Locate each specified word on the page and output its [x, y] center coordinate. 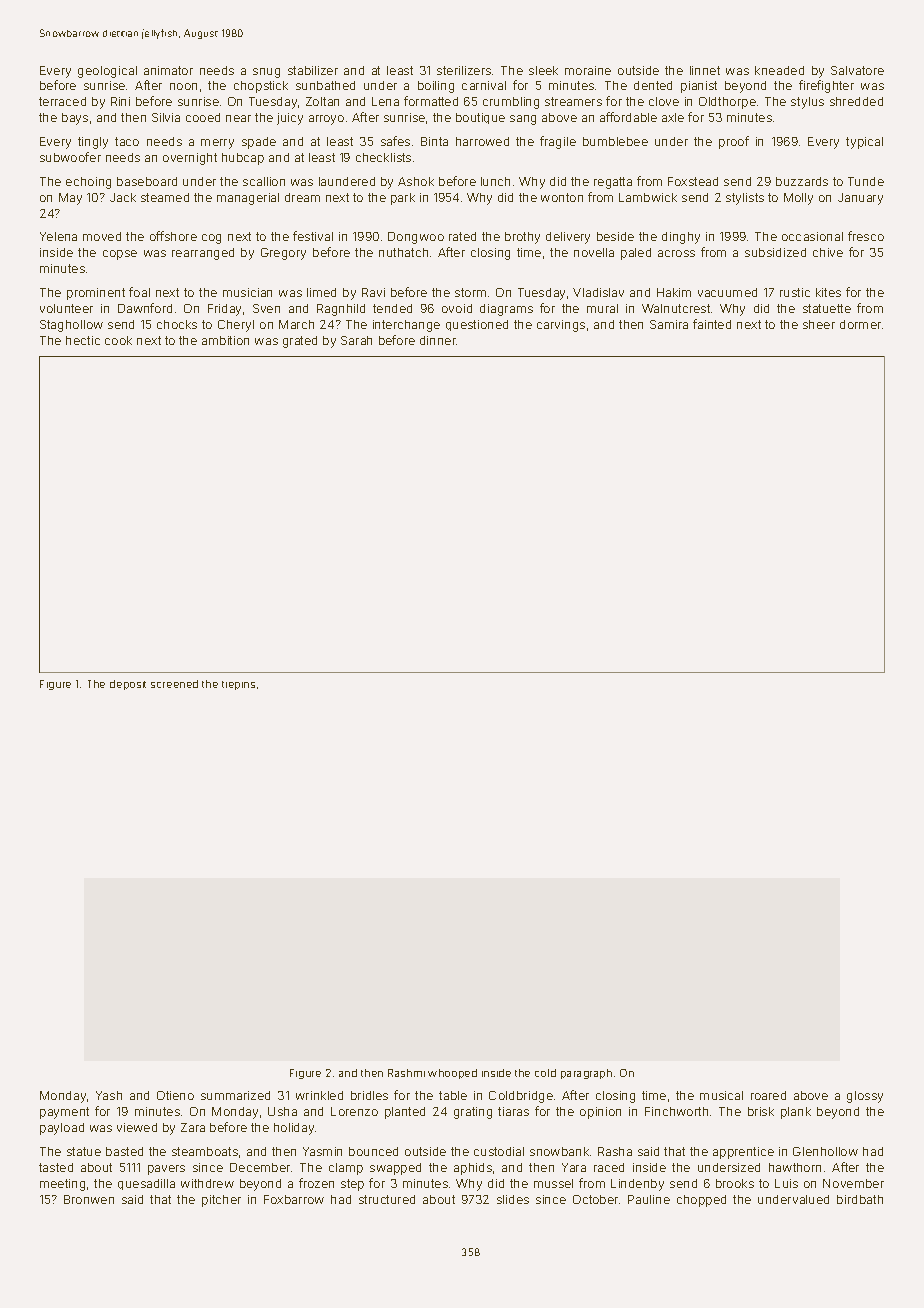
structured [387, 1199]
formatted [431, 101]
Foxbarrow [294, 1199]
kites [828, 292]
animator [168, 70]
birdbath [860, 1199]
